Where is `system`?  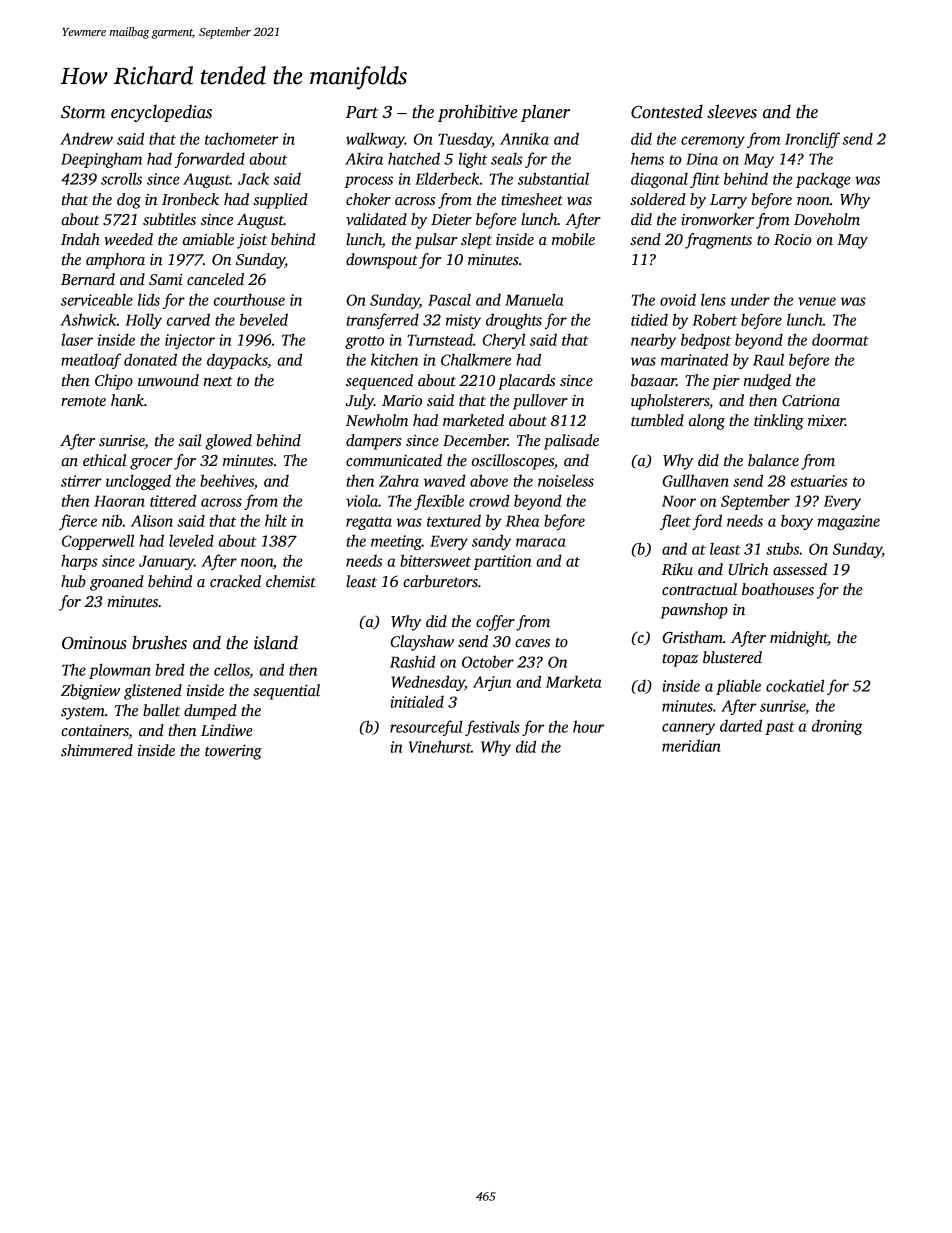 system is located at coordinates (83, 713).
